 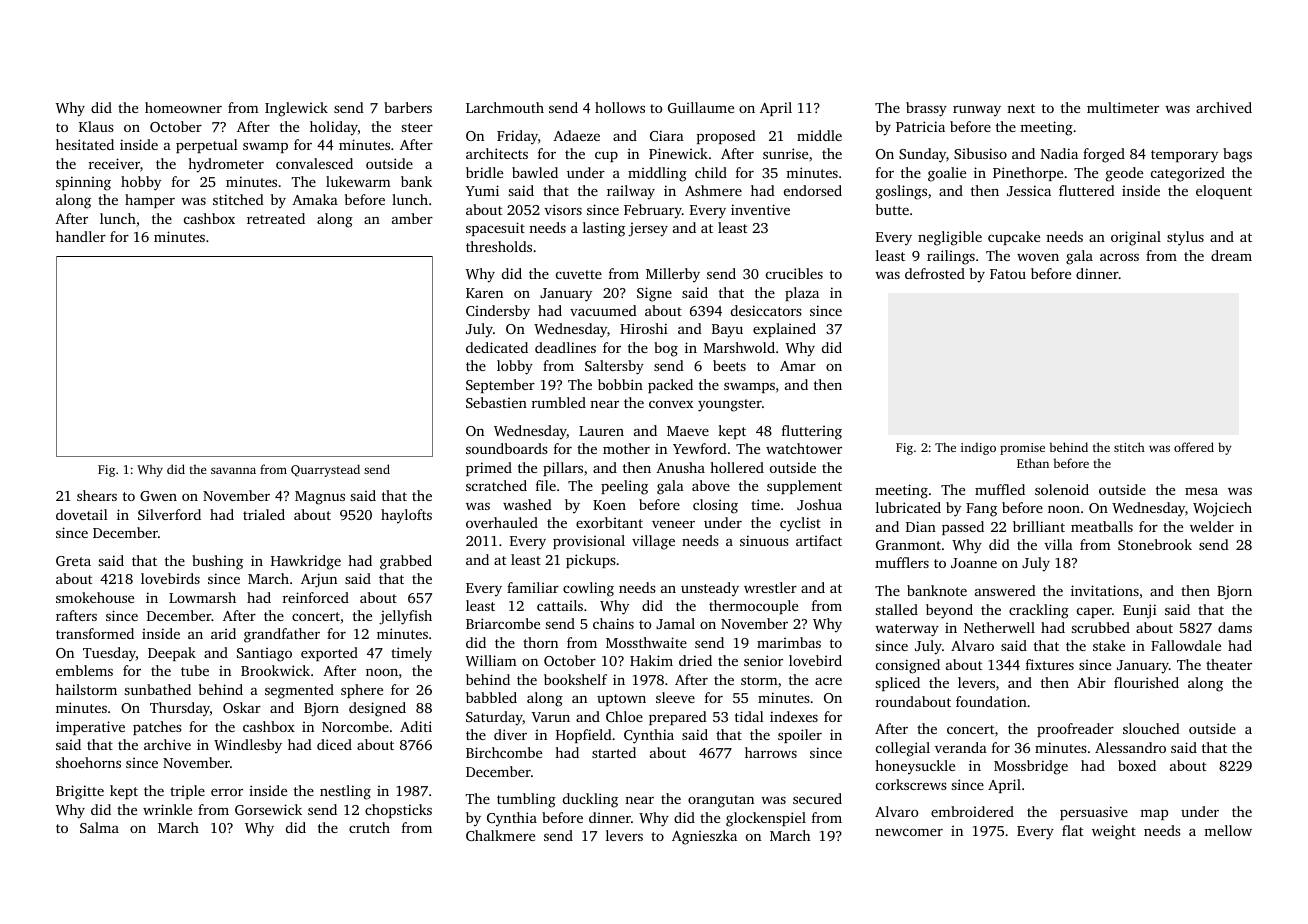 What do you see at coordinates (233, 470) in the image?
I see `savanna` at bounding box center [233, 470].
